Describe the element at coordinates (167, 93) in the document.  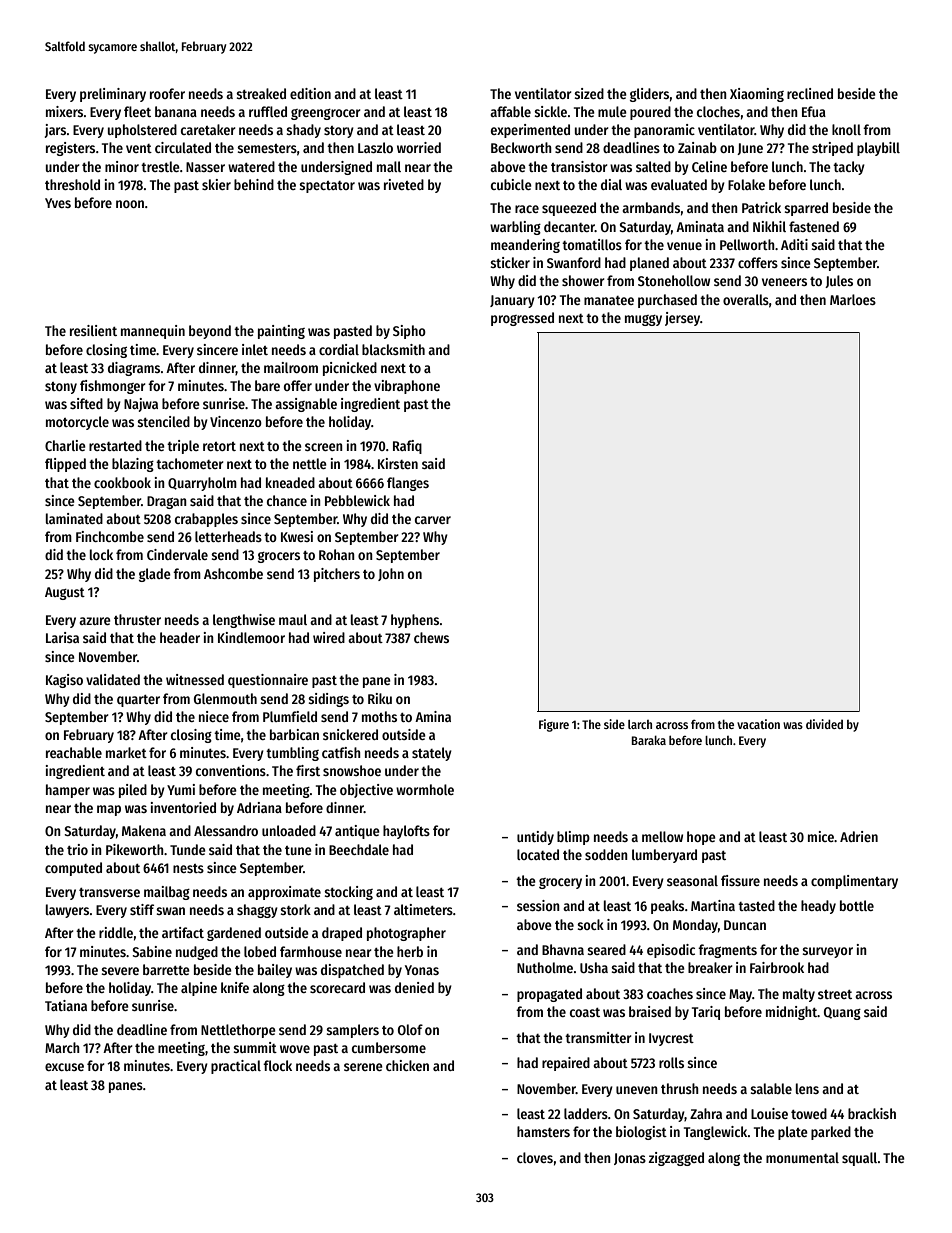
I see `roofer` at that location.
